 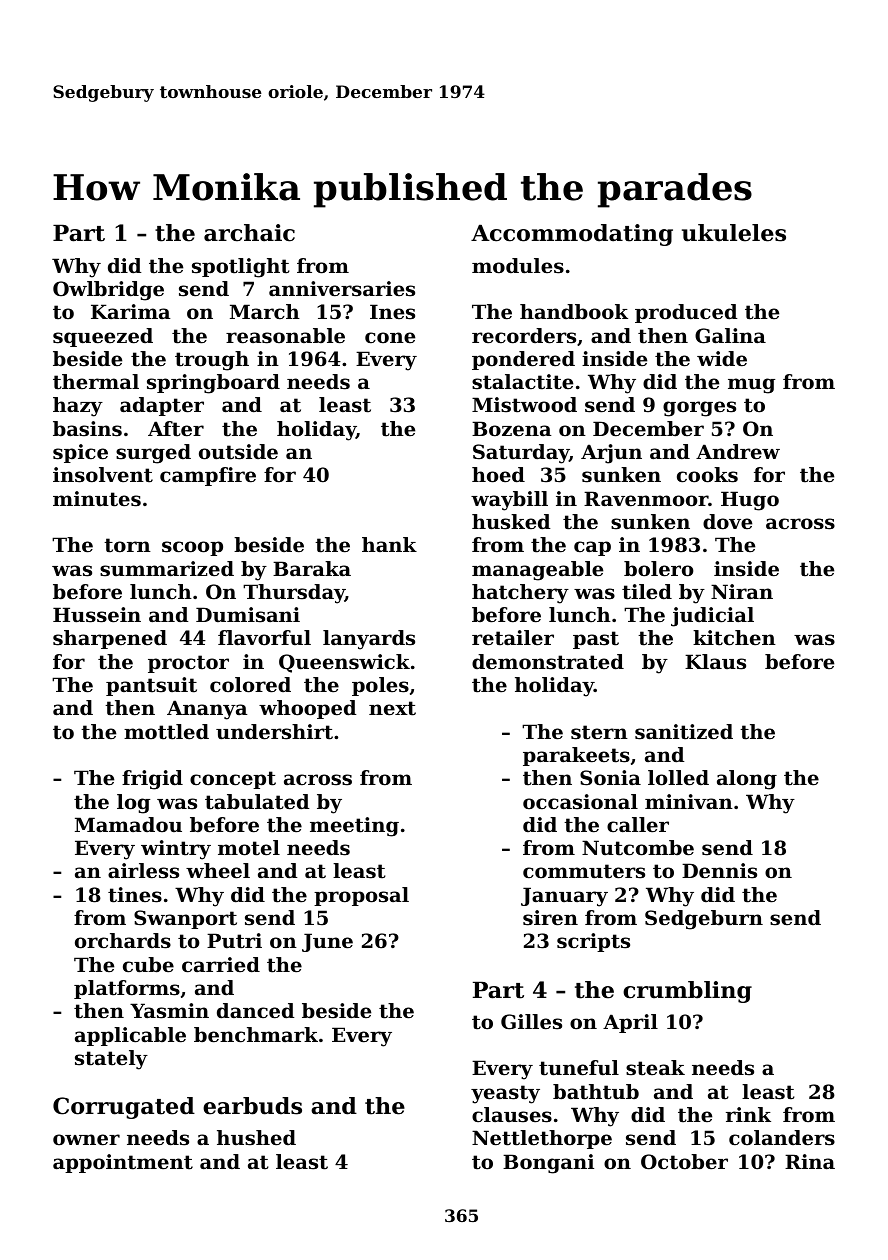 I want to click on archaic, so click(x=249, y=233).
